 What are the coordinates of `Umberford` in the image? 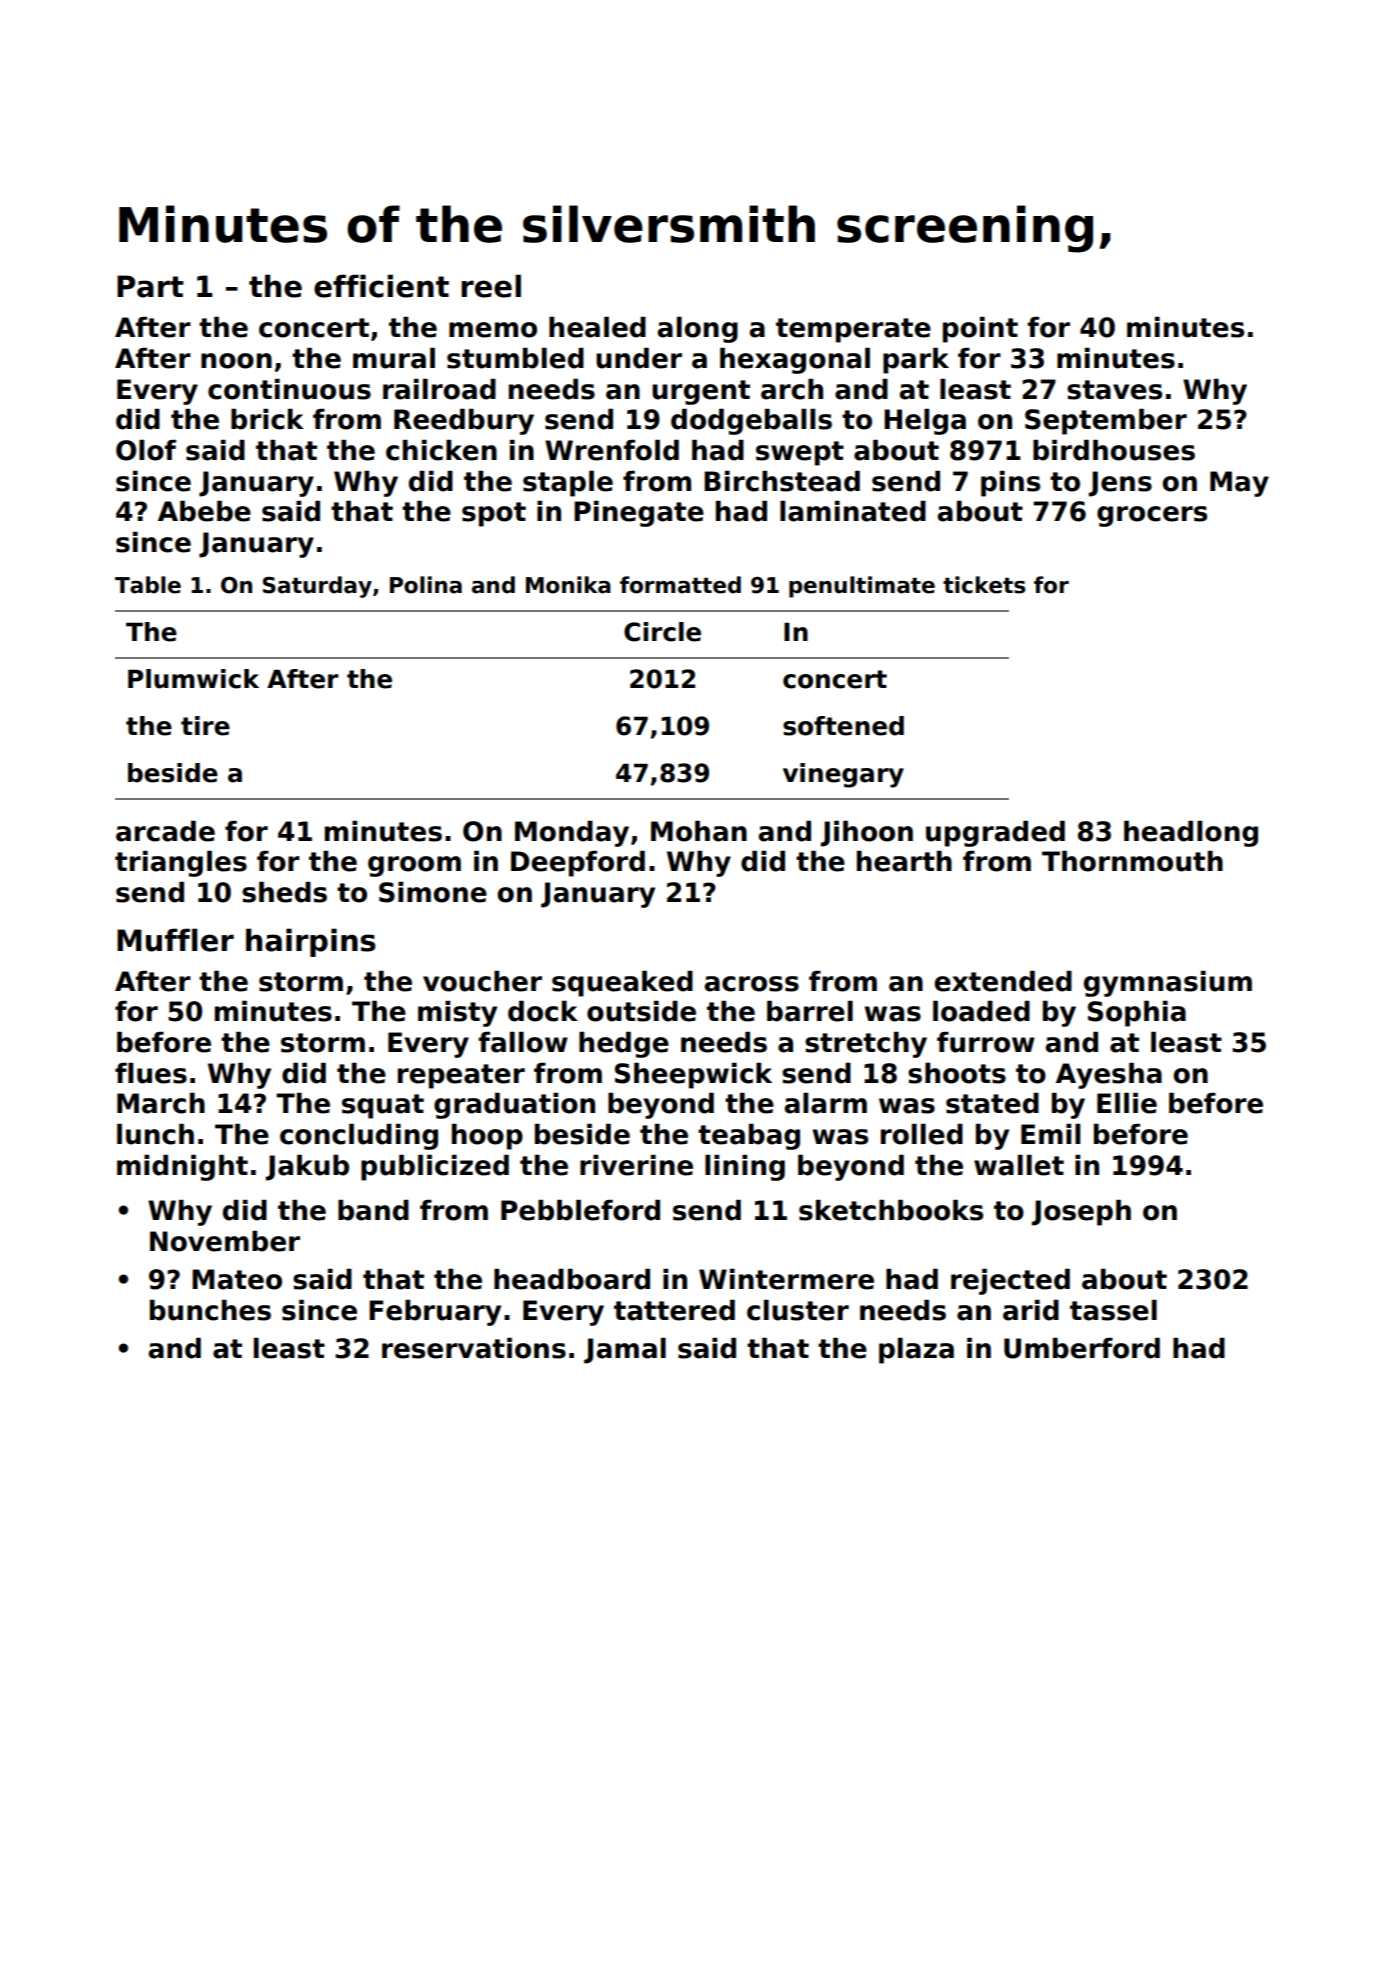 It's located at (1082, 1348).
